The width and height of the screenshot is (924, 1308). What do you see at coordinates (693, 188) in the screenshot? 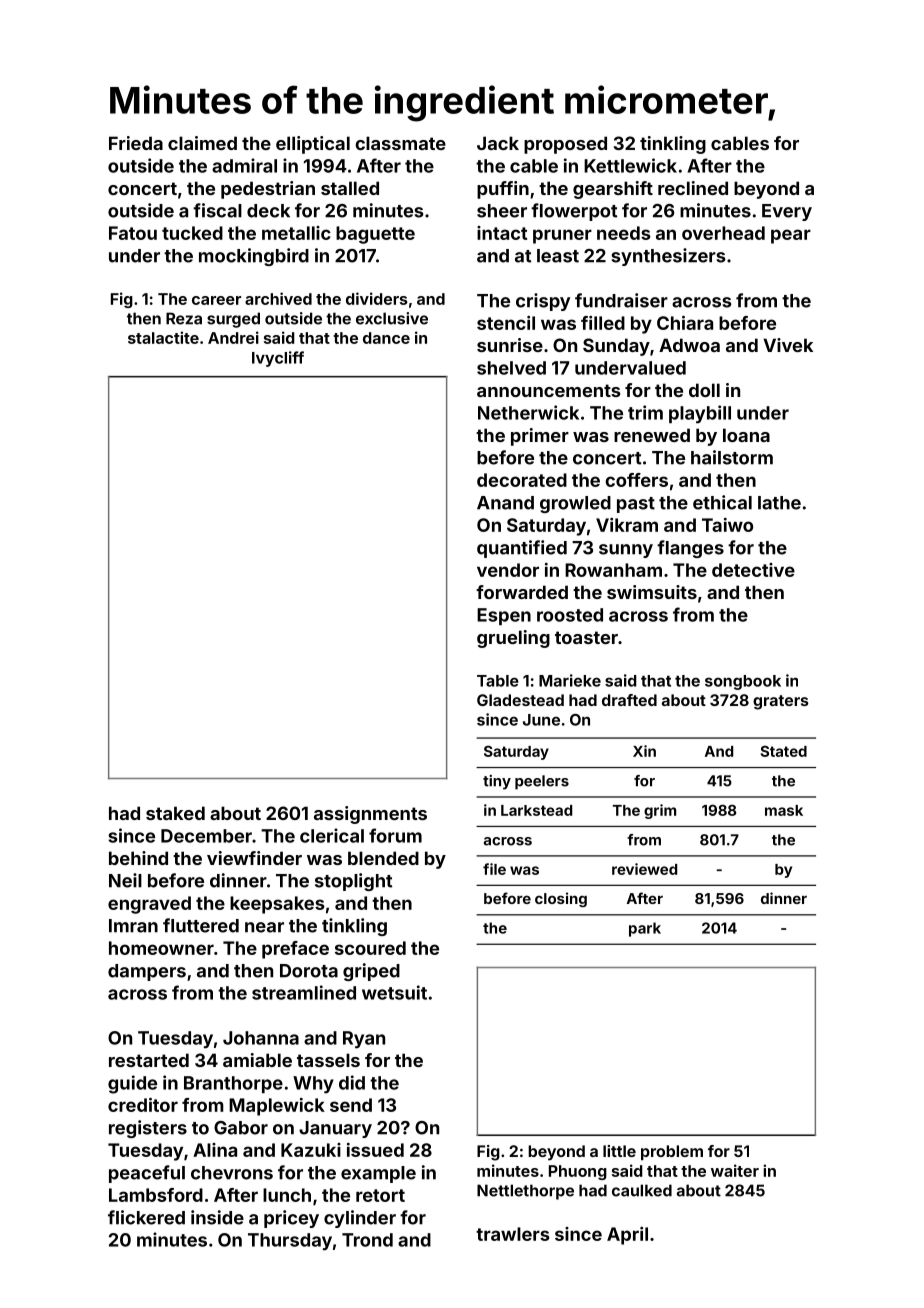
I see `reclined` at bounding box center [693, 188].
